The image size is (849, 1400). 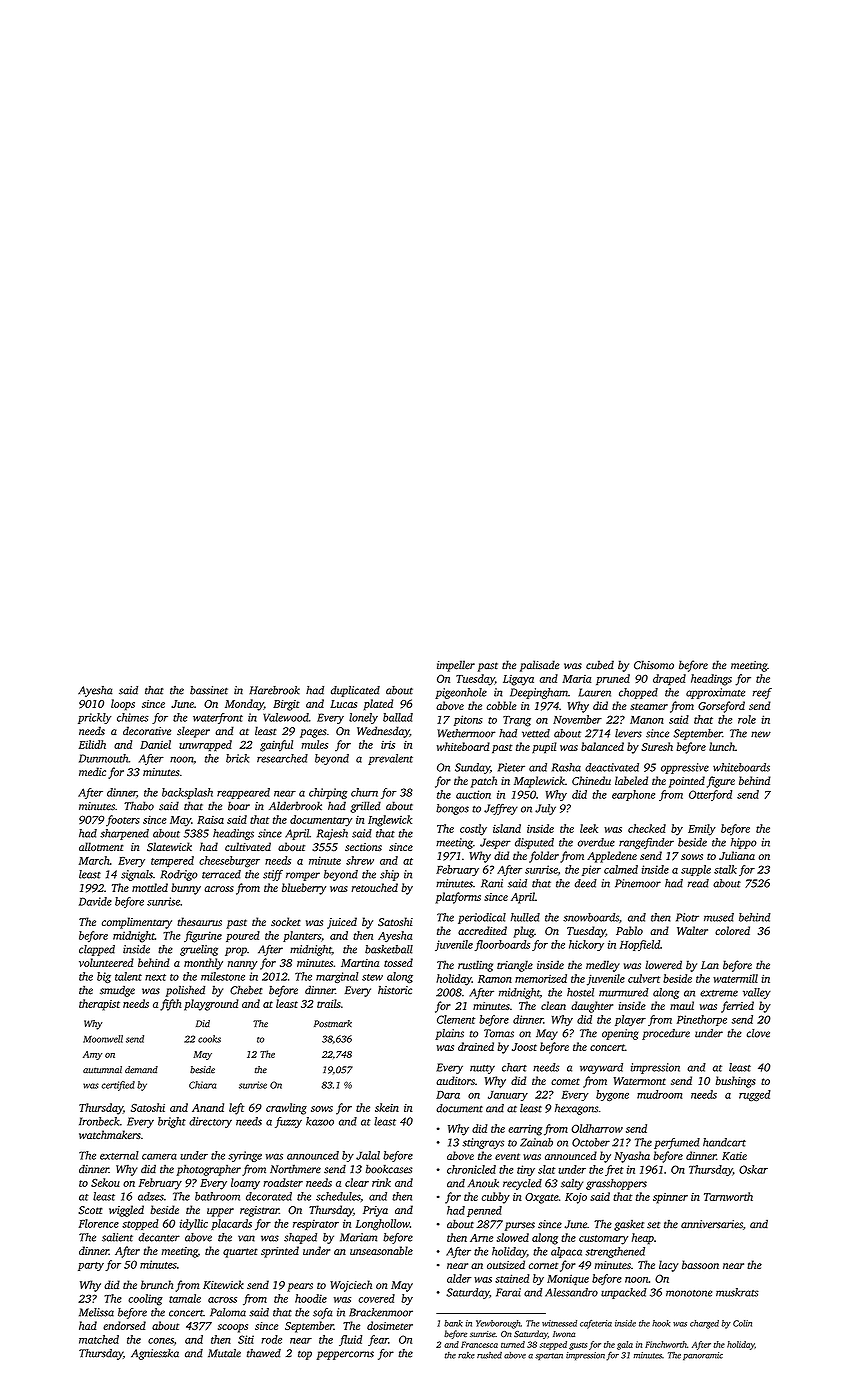 I want to click on maul, so click(x=682, y=1005).
